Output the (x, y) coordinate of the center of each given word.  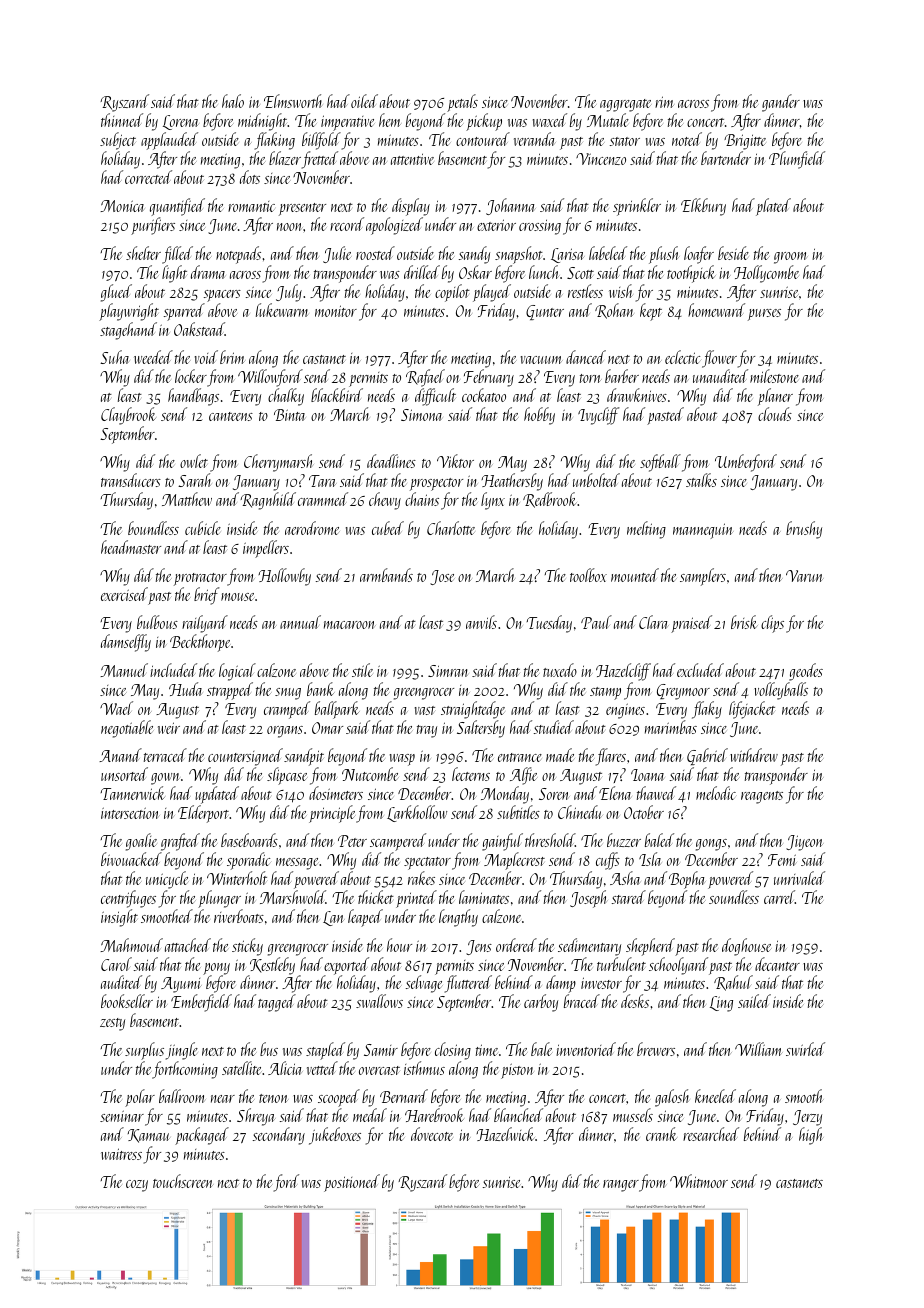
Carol (116, 964)
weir (169, 728)
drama (208, 272)
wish (621, 291)
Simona (421, 415)
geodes (806, 672)
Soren (554, 794)
